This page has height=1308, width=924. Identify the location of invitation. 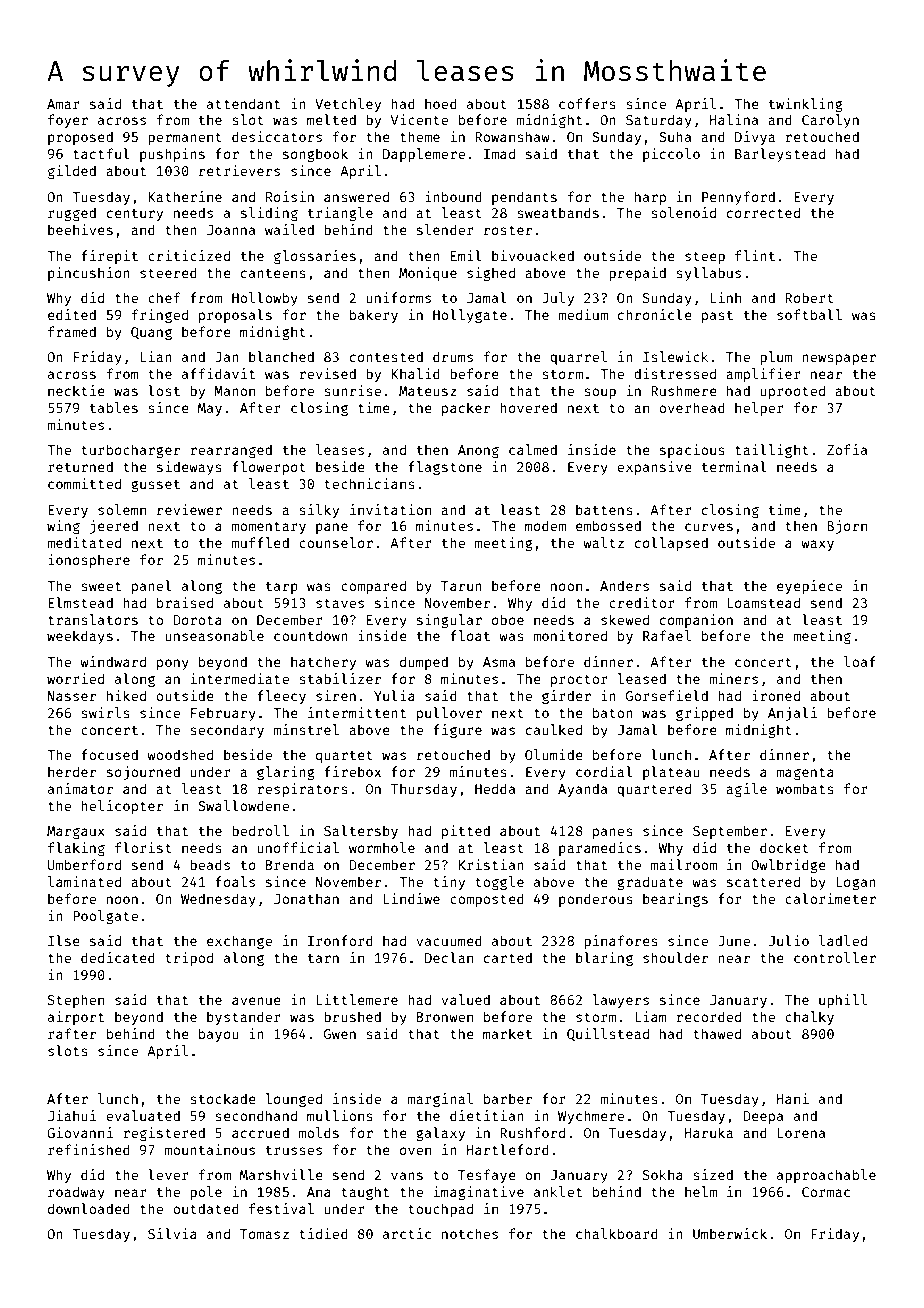
(390, 509).
